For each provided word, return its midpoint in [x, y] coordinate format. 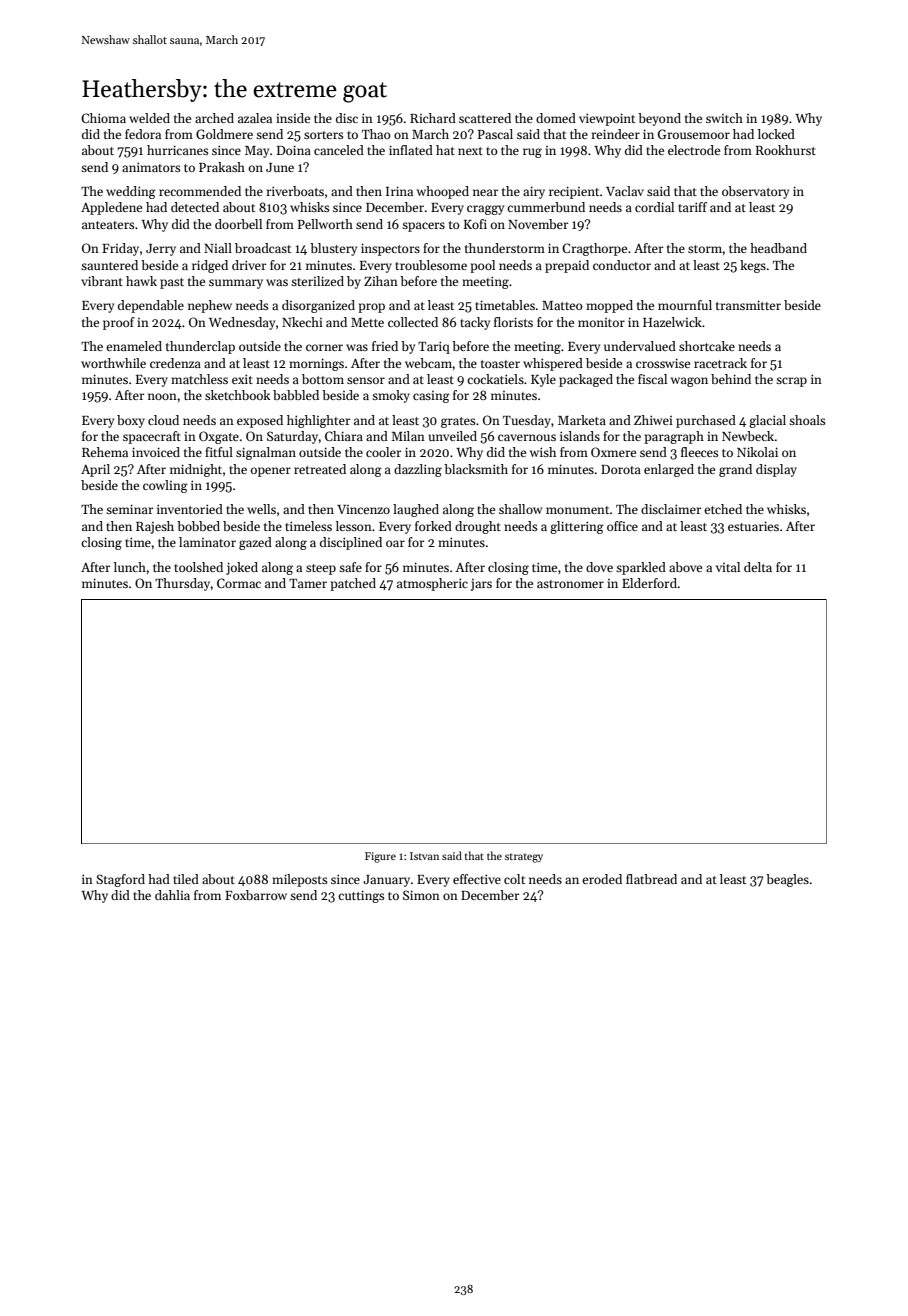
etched [723, 509]
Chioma [103, 118]
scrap [791, 382]
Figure [380, 857]
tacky [475, 323]
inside [293, 118]
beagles [787, 880]
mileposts [299, 880]
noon [162, 396]
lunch [130, 567]
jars [481, 585]
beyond [659, 119]
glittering [577, 527]
